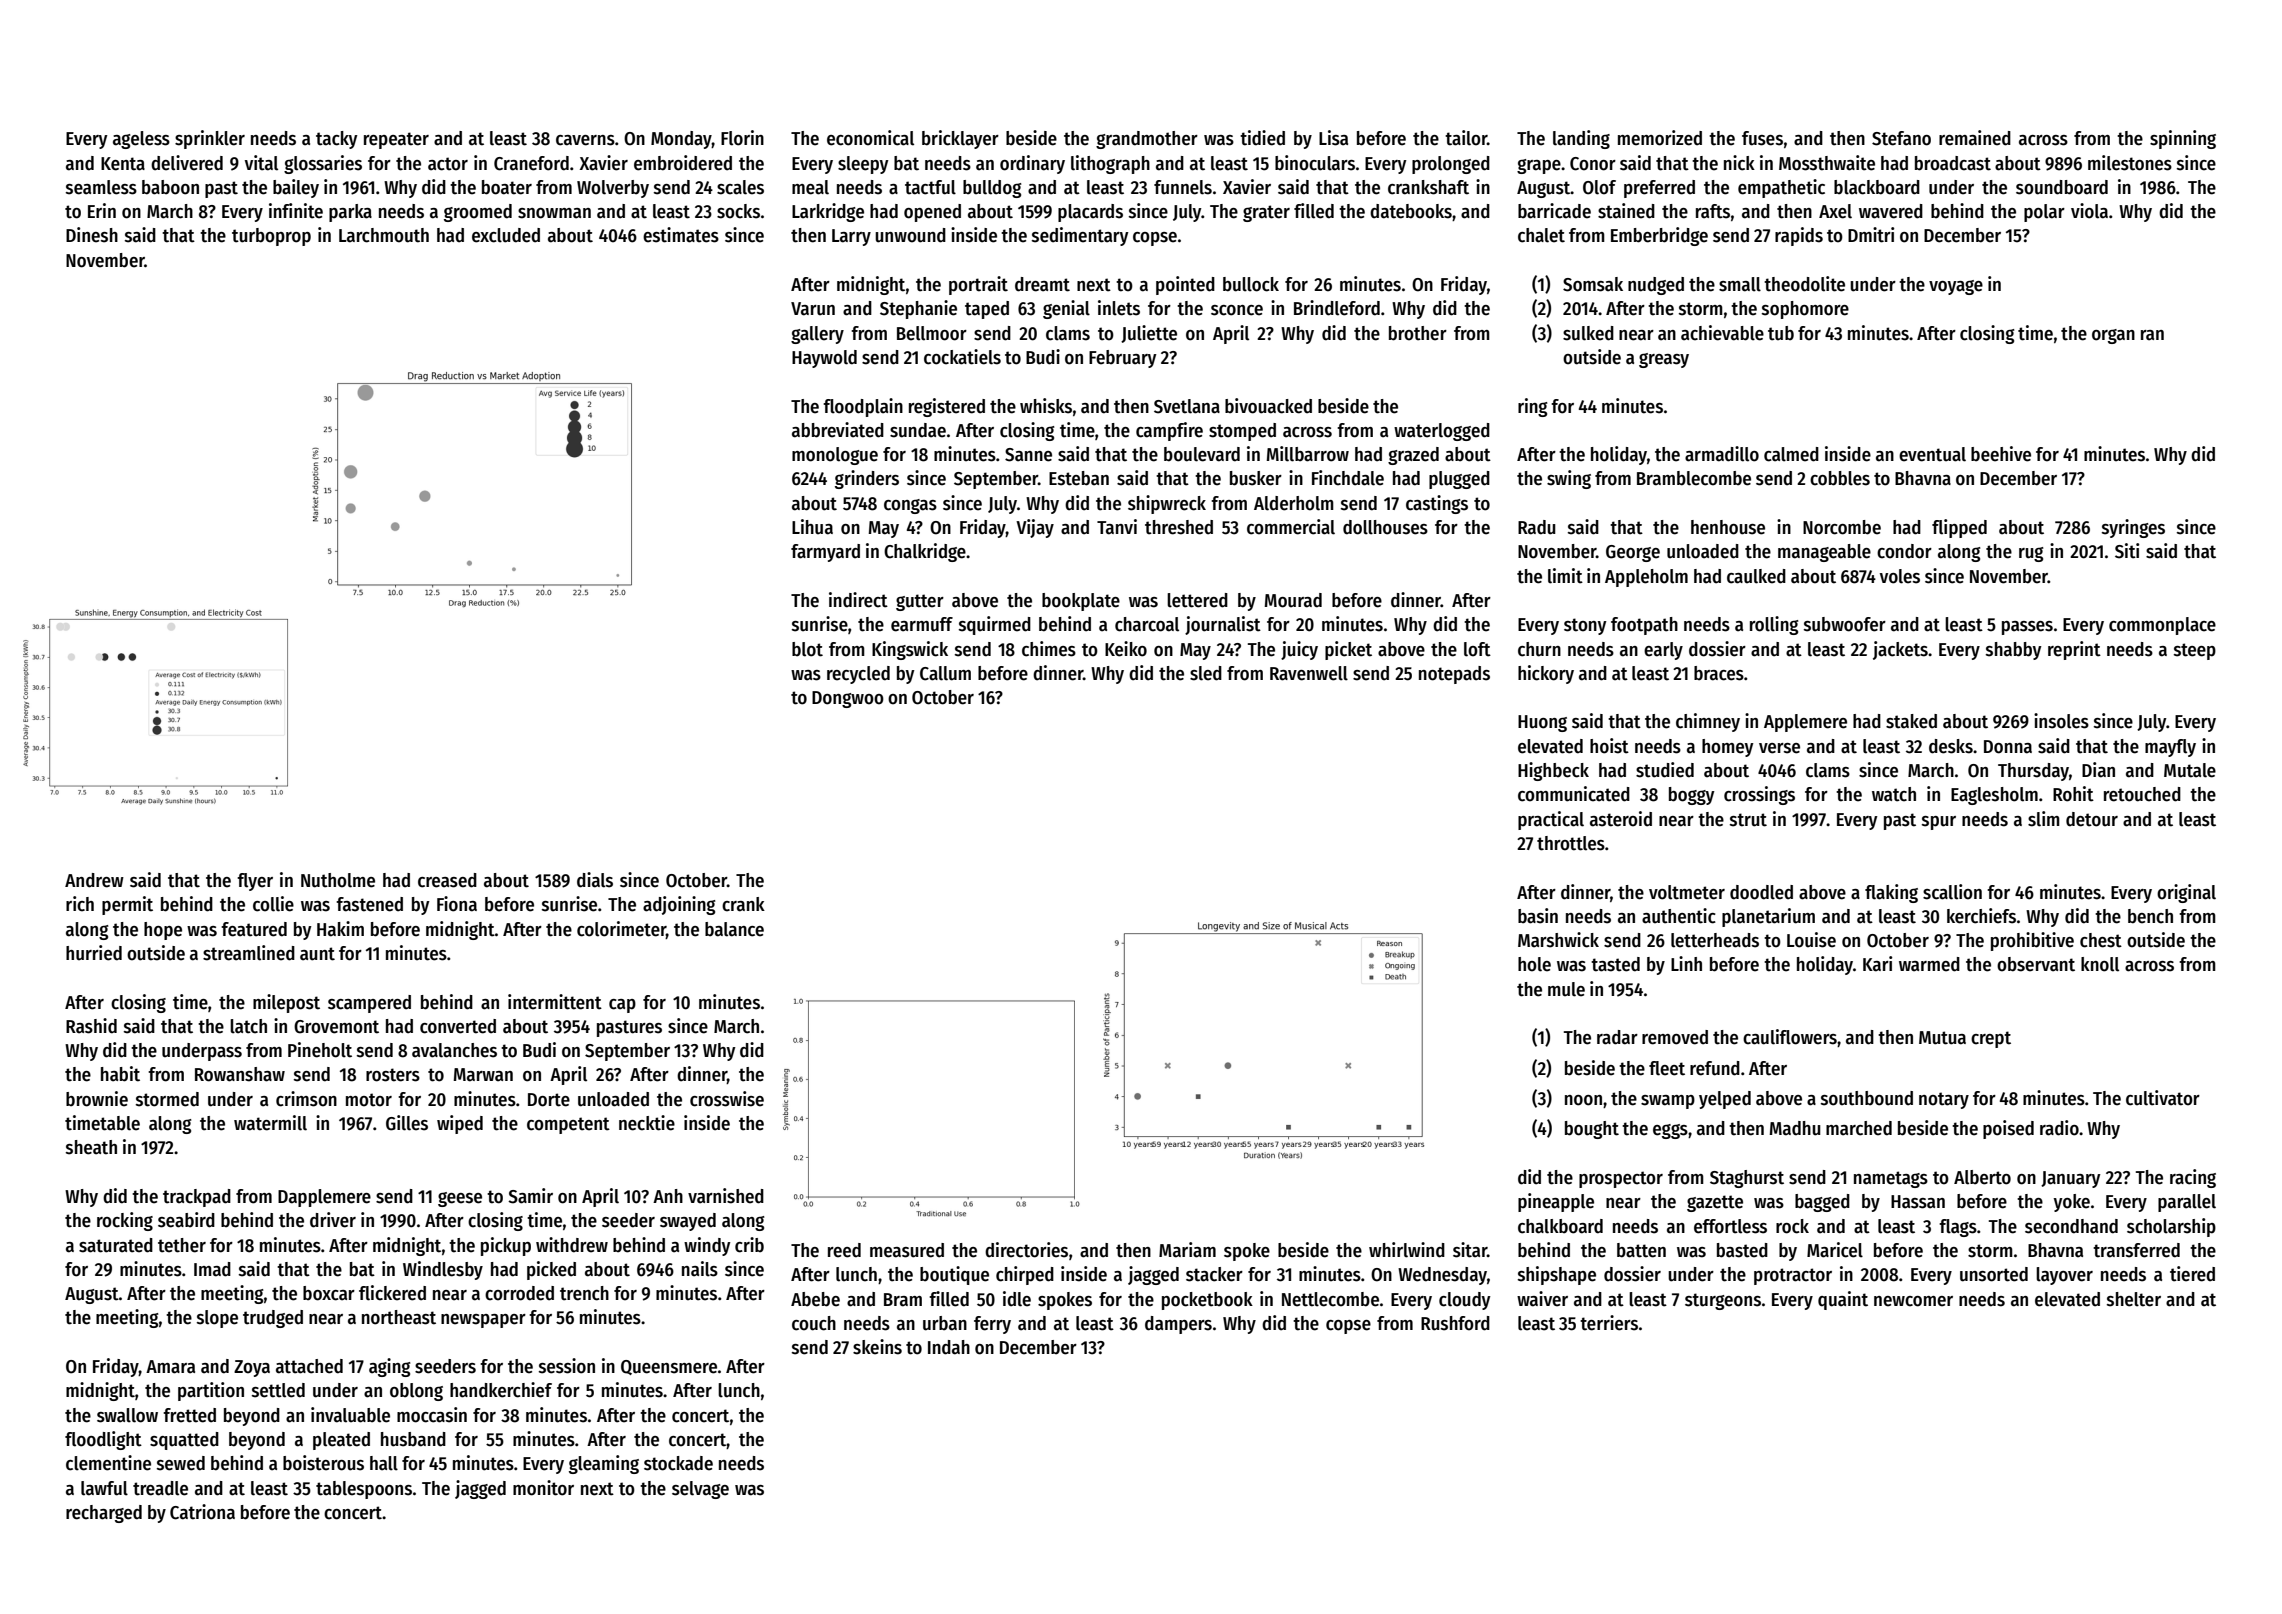  What do you see at coordinates (337, 140) in the document?
I see `tacky` at bounding box center [337, 140].
